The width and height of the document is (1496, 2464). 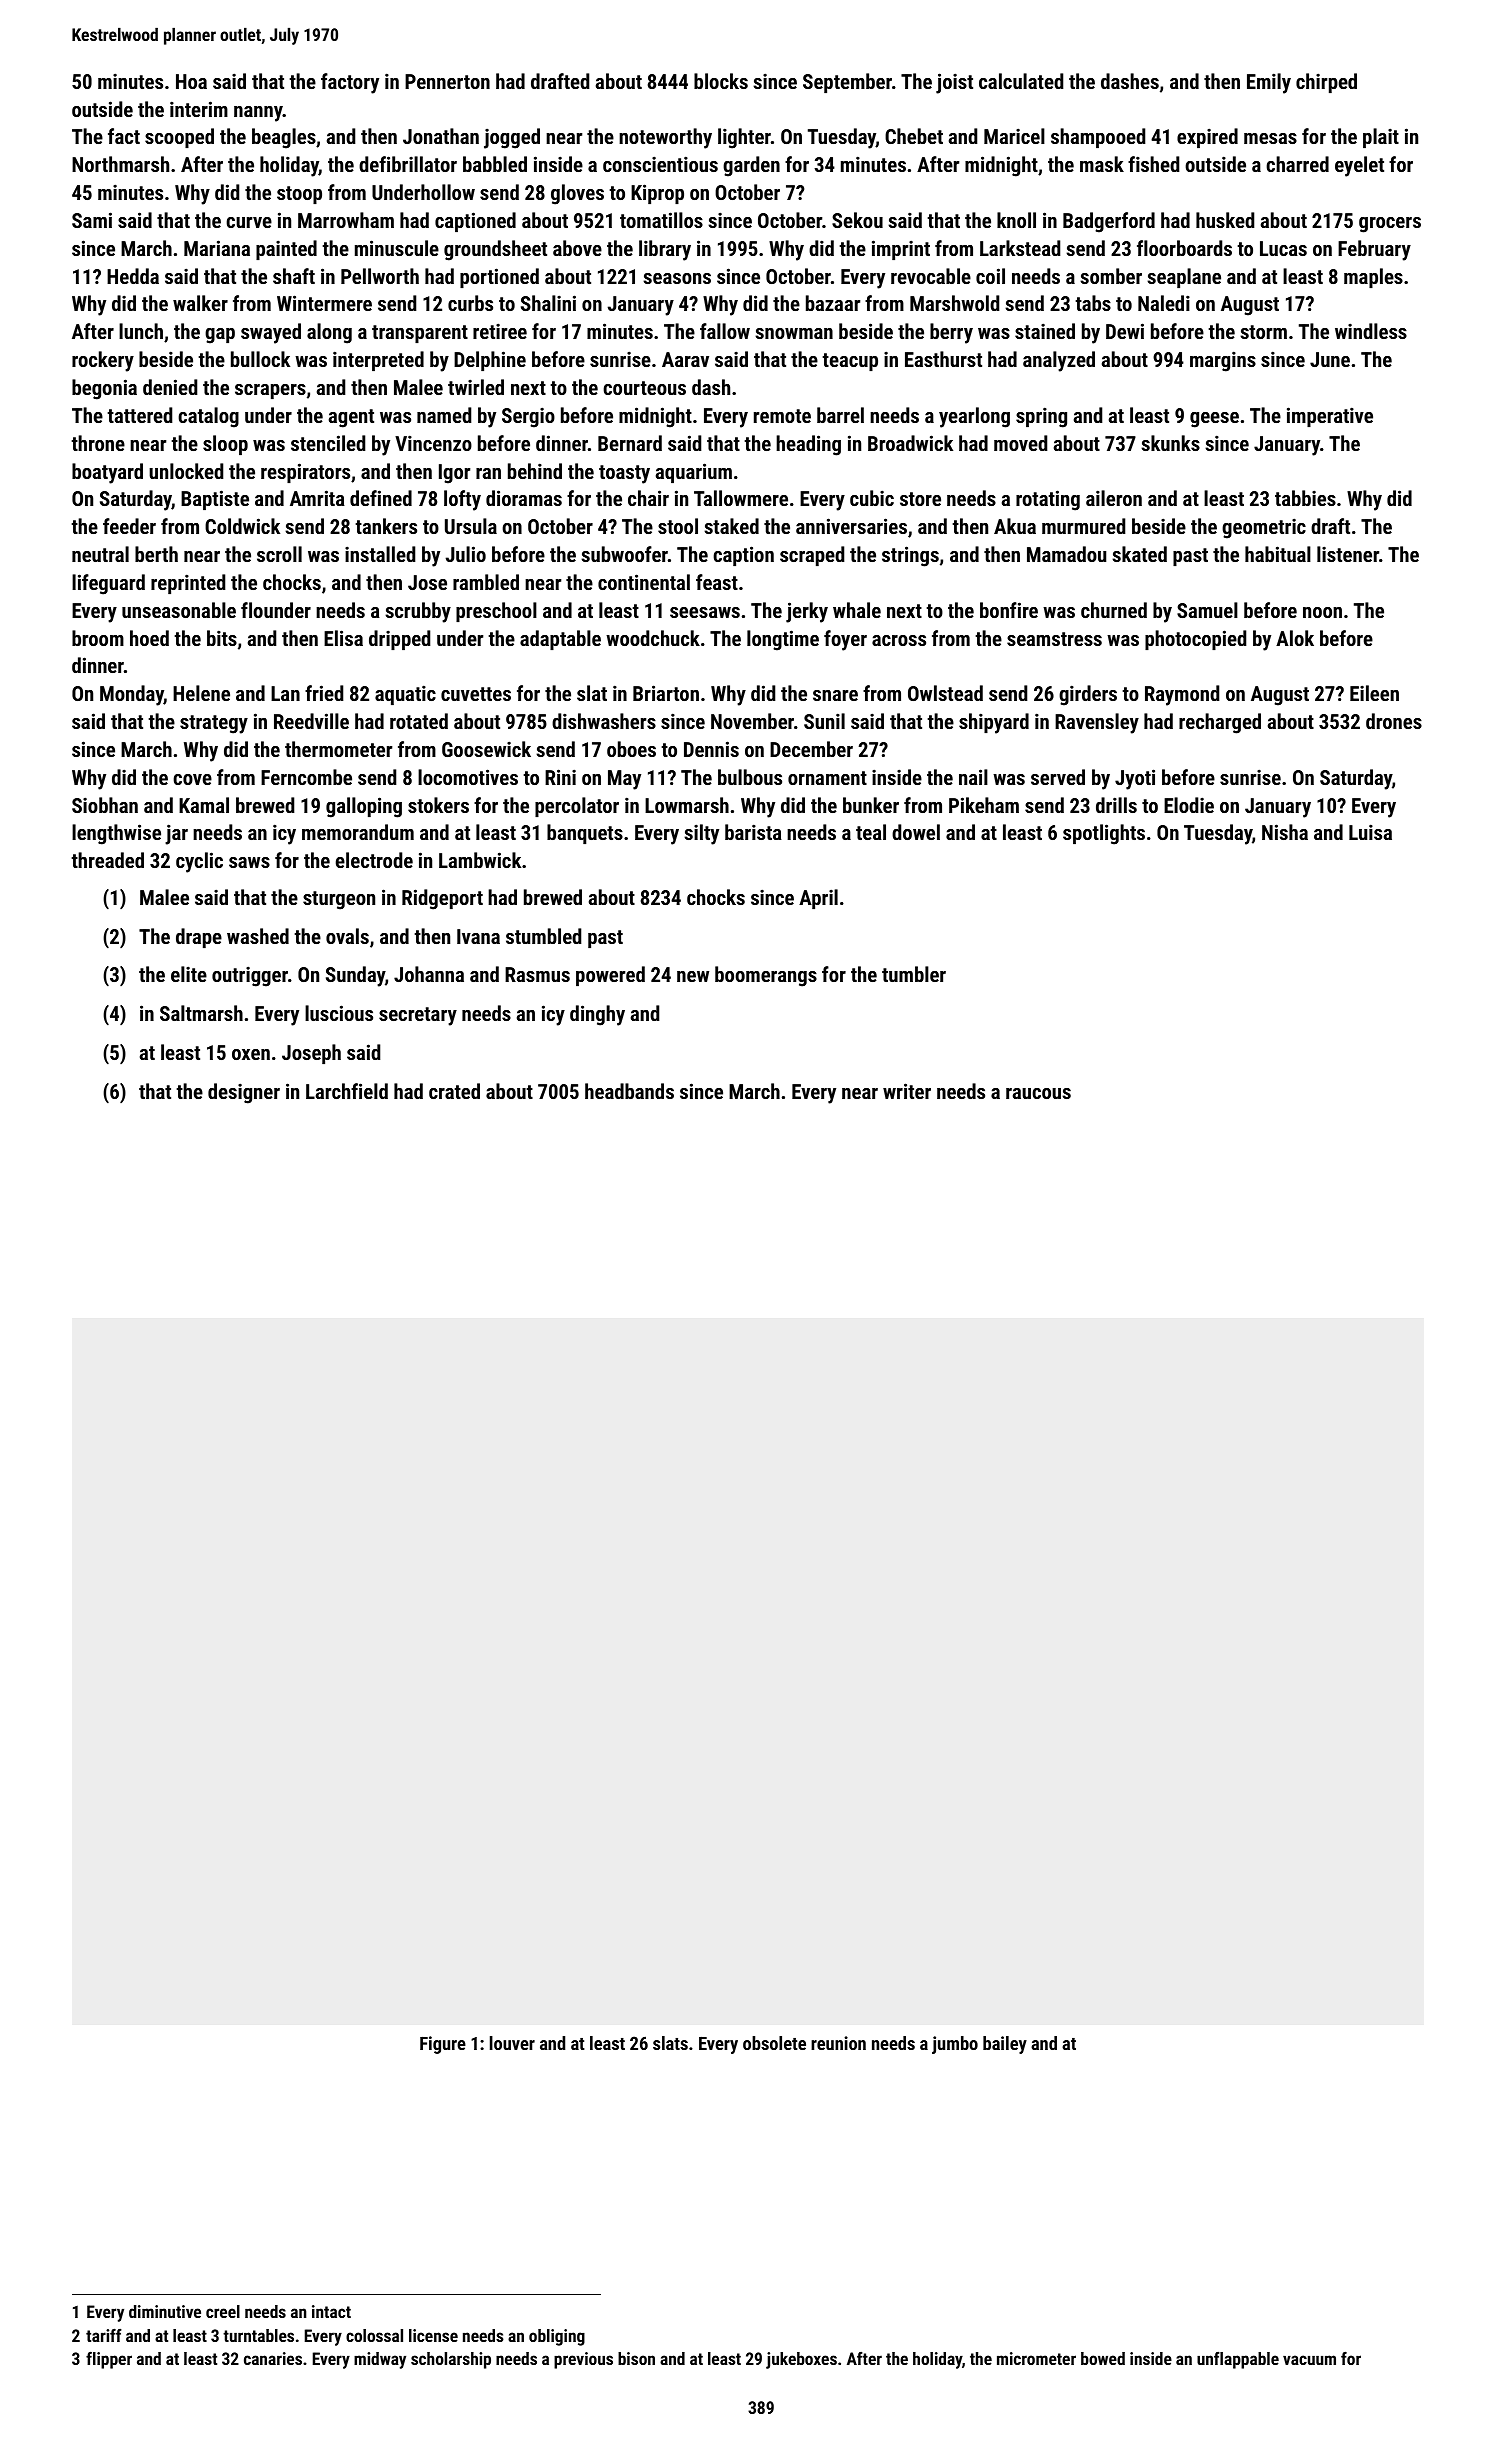 I want to click on raucous, so click(x=1038, y=1093).
